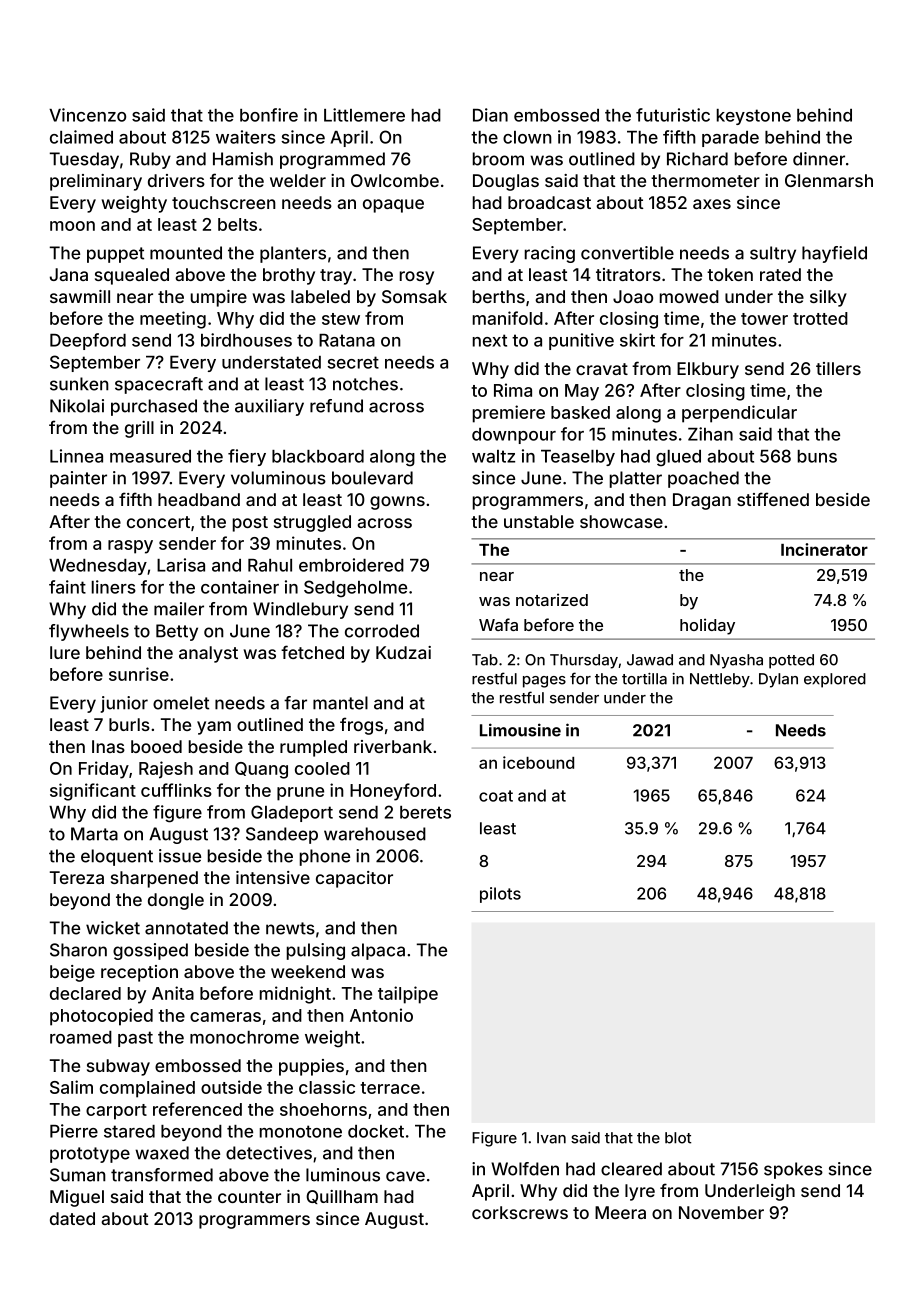 Image resolution: width=924 pixels, height=1308 pixels. Describe the element at coordinates (520, 730) in the screenshot. I see `Limousine` at that location.
